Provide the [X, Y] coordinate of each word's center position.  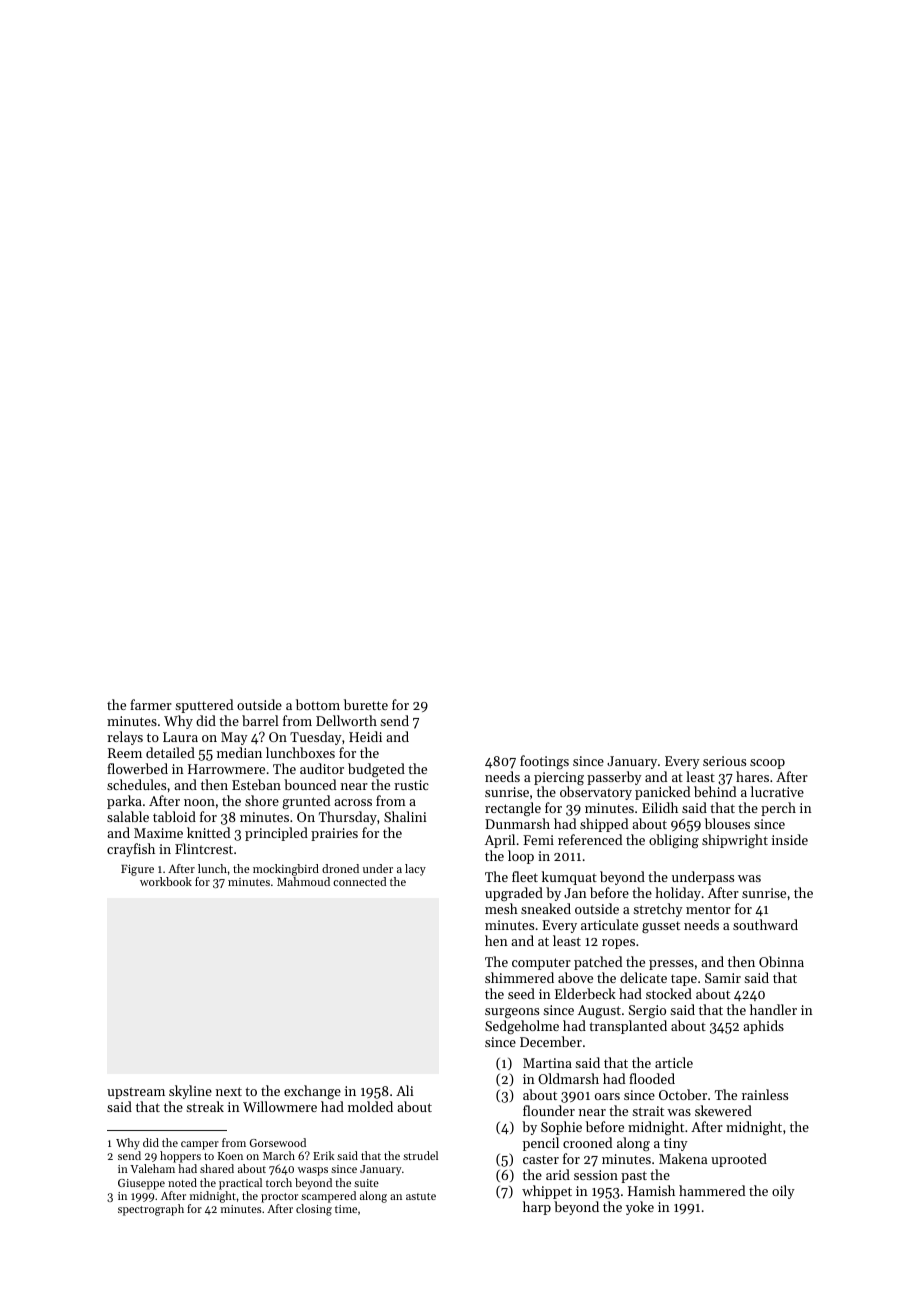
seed [521, 993]
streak [205, 1106]
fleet [525, 876]
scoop [767, 764]
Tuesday [316, 738]
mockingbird [286, 870]
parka [124, 802]
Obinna [781, 961]
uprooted [739, 1160]
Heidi [365, 736]
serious [724, 761]
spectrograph [151, 1210]
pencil [541, 1144]
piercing [559, 778]
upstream [136, 1093]
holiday [678, 894]
